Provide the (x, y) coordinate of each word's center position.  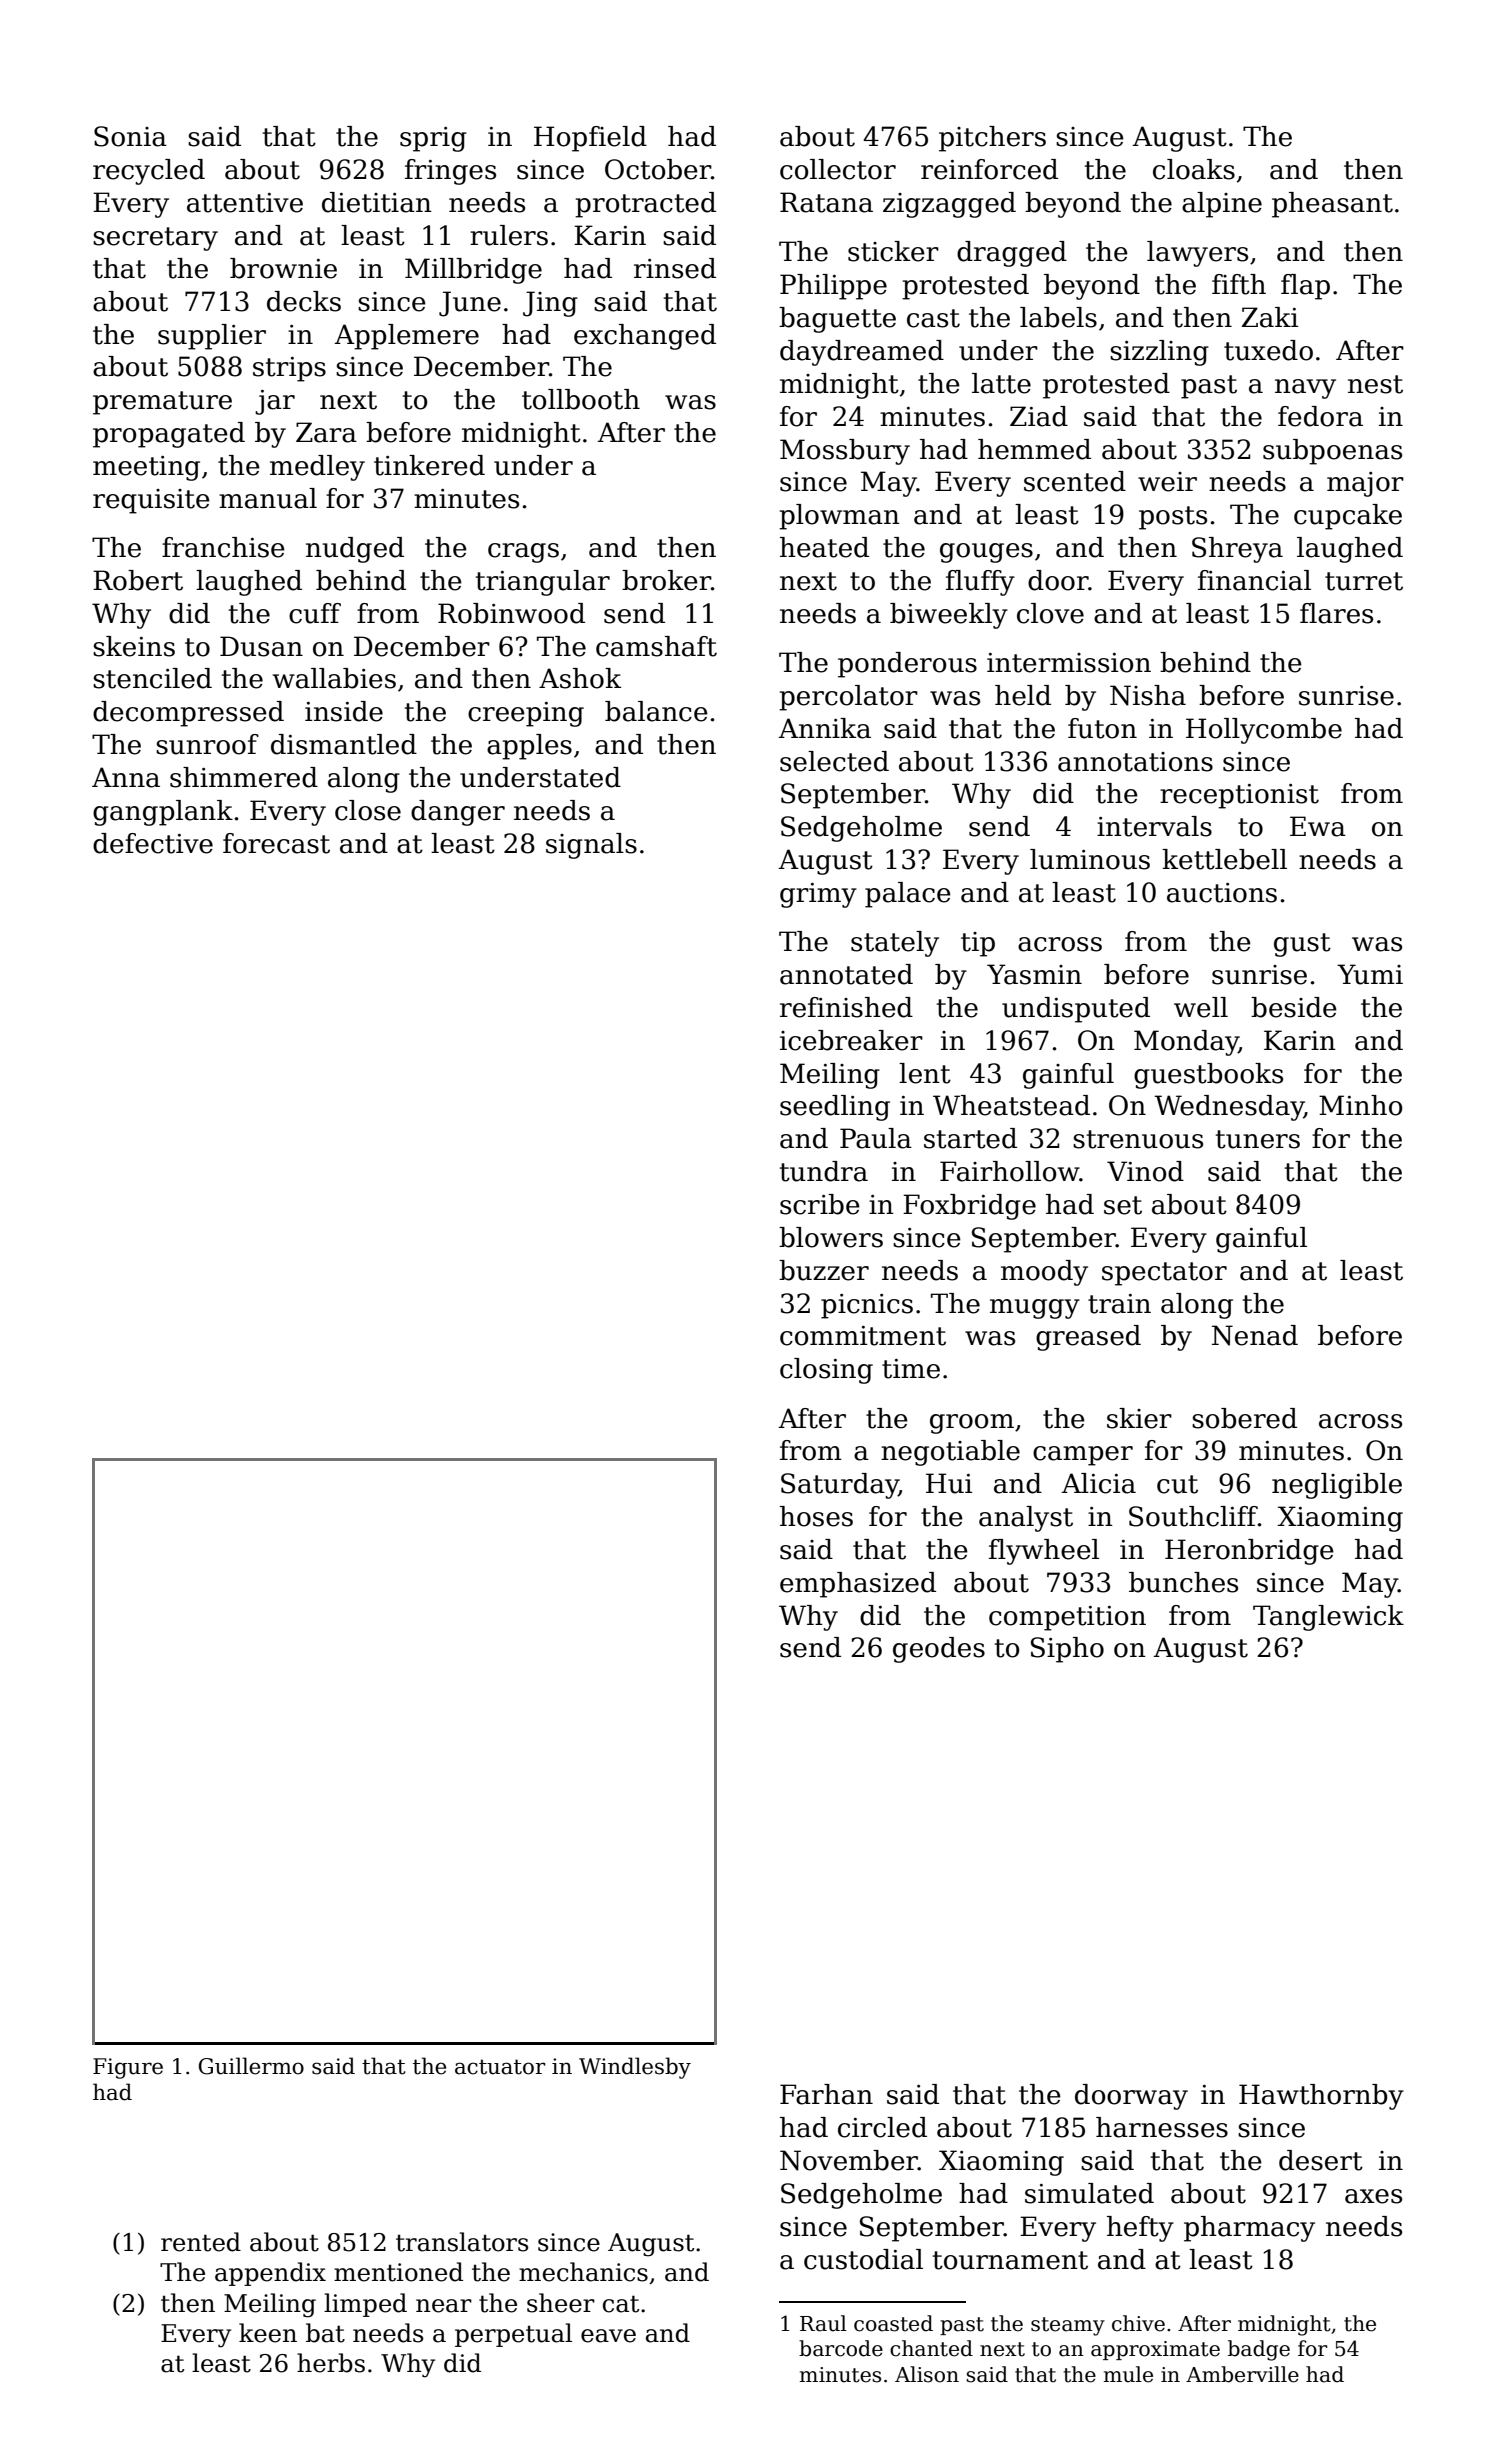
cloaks (1194, 169)
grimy (818, 895)
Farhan (826, 2094)
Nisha (1148, 695)
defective (153, 843)
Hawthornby (1321, 2097)
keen (268, 2333)
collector (838, 169)
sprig (433, 139)
